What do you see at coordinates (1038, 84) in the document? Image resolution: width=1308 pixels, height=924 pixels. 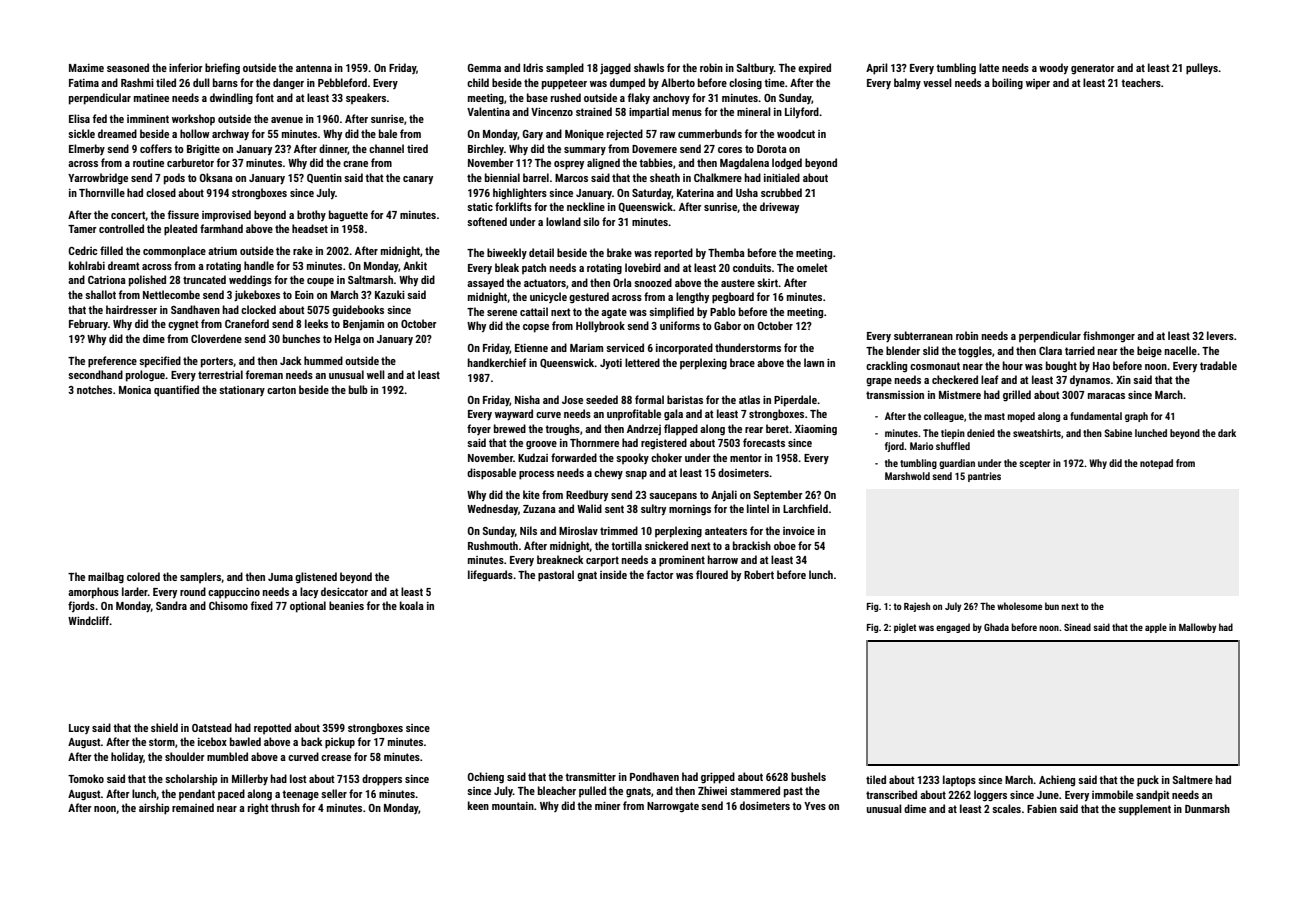 I see `wiper` at bounding box center [1038, 84].
